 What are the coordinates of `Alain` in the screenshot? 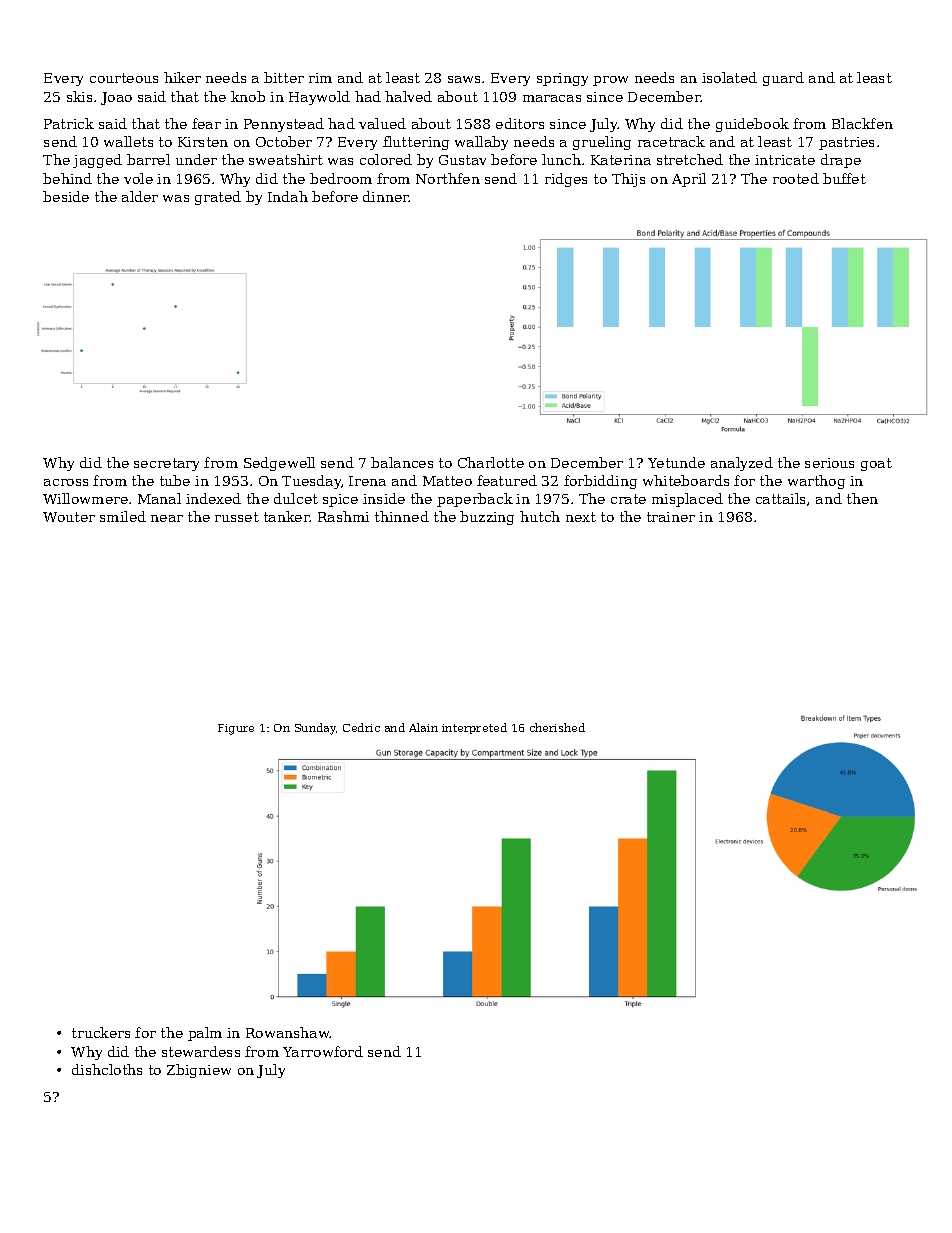 It's located at (423, 727).
